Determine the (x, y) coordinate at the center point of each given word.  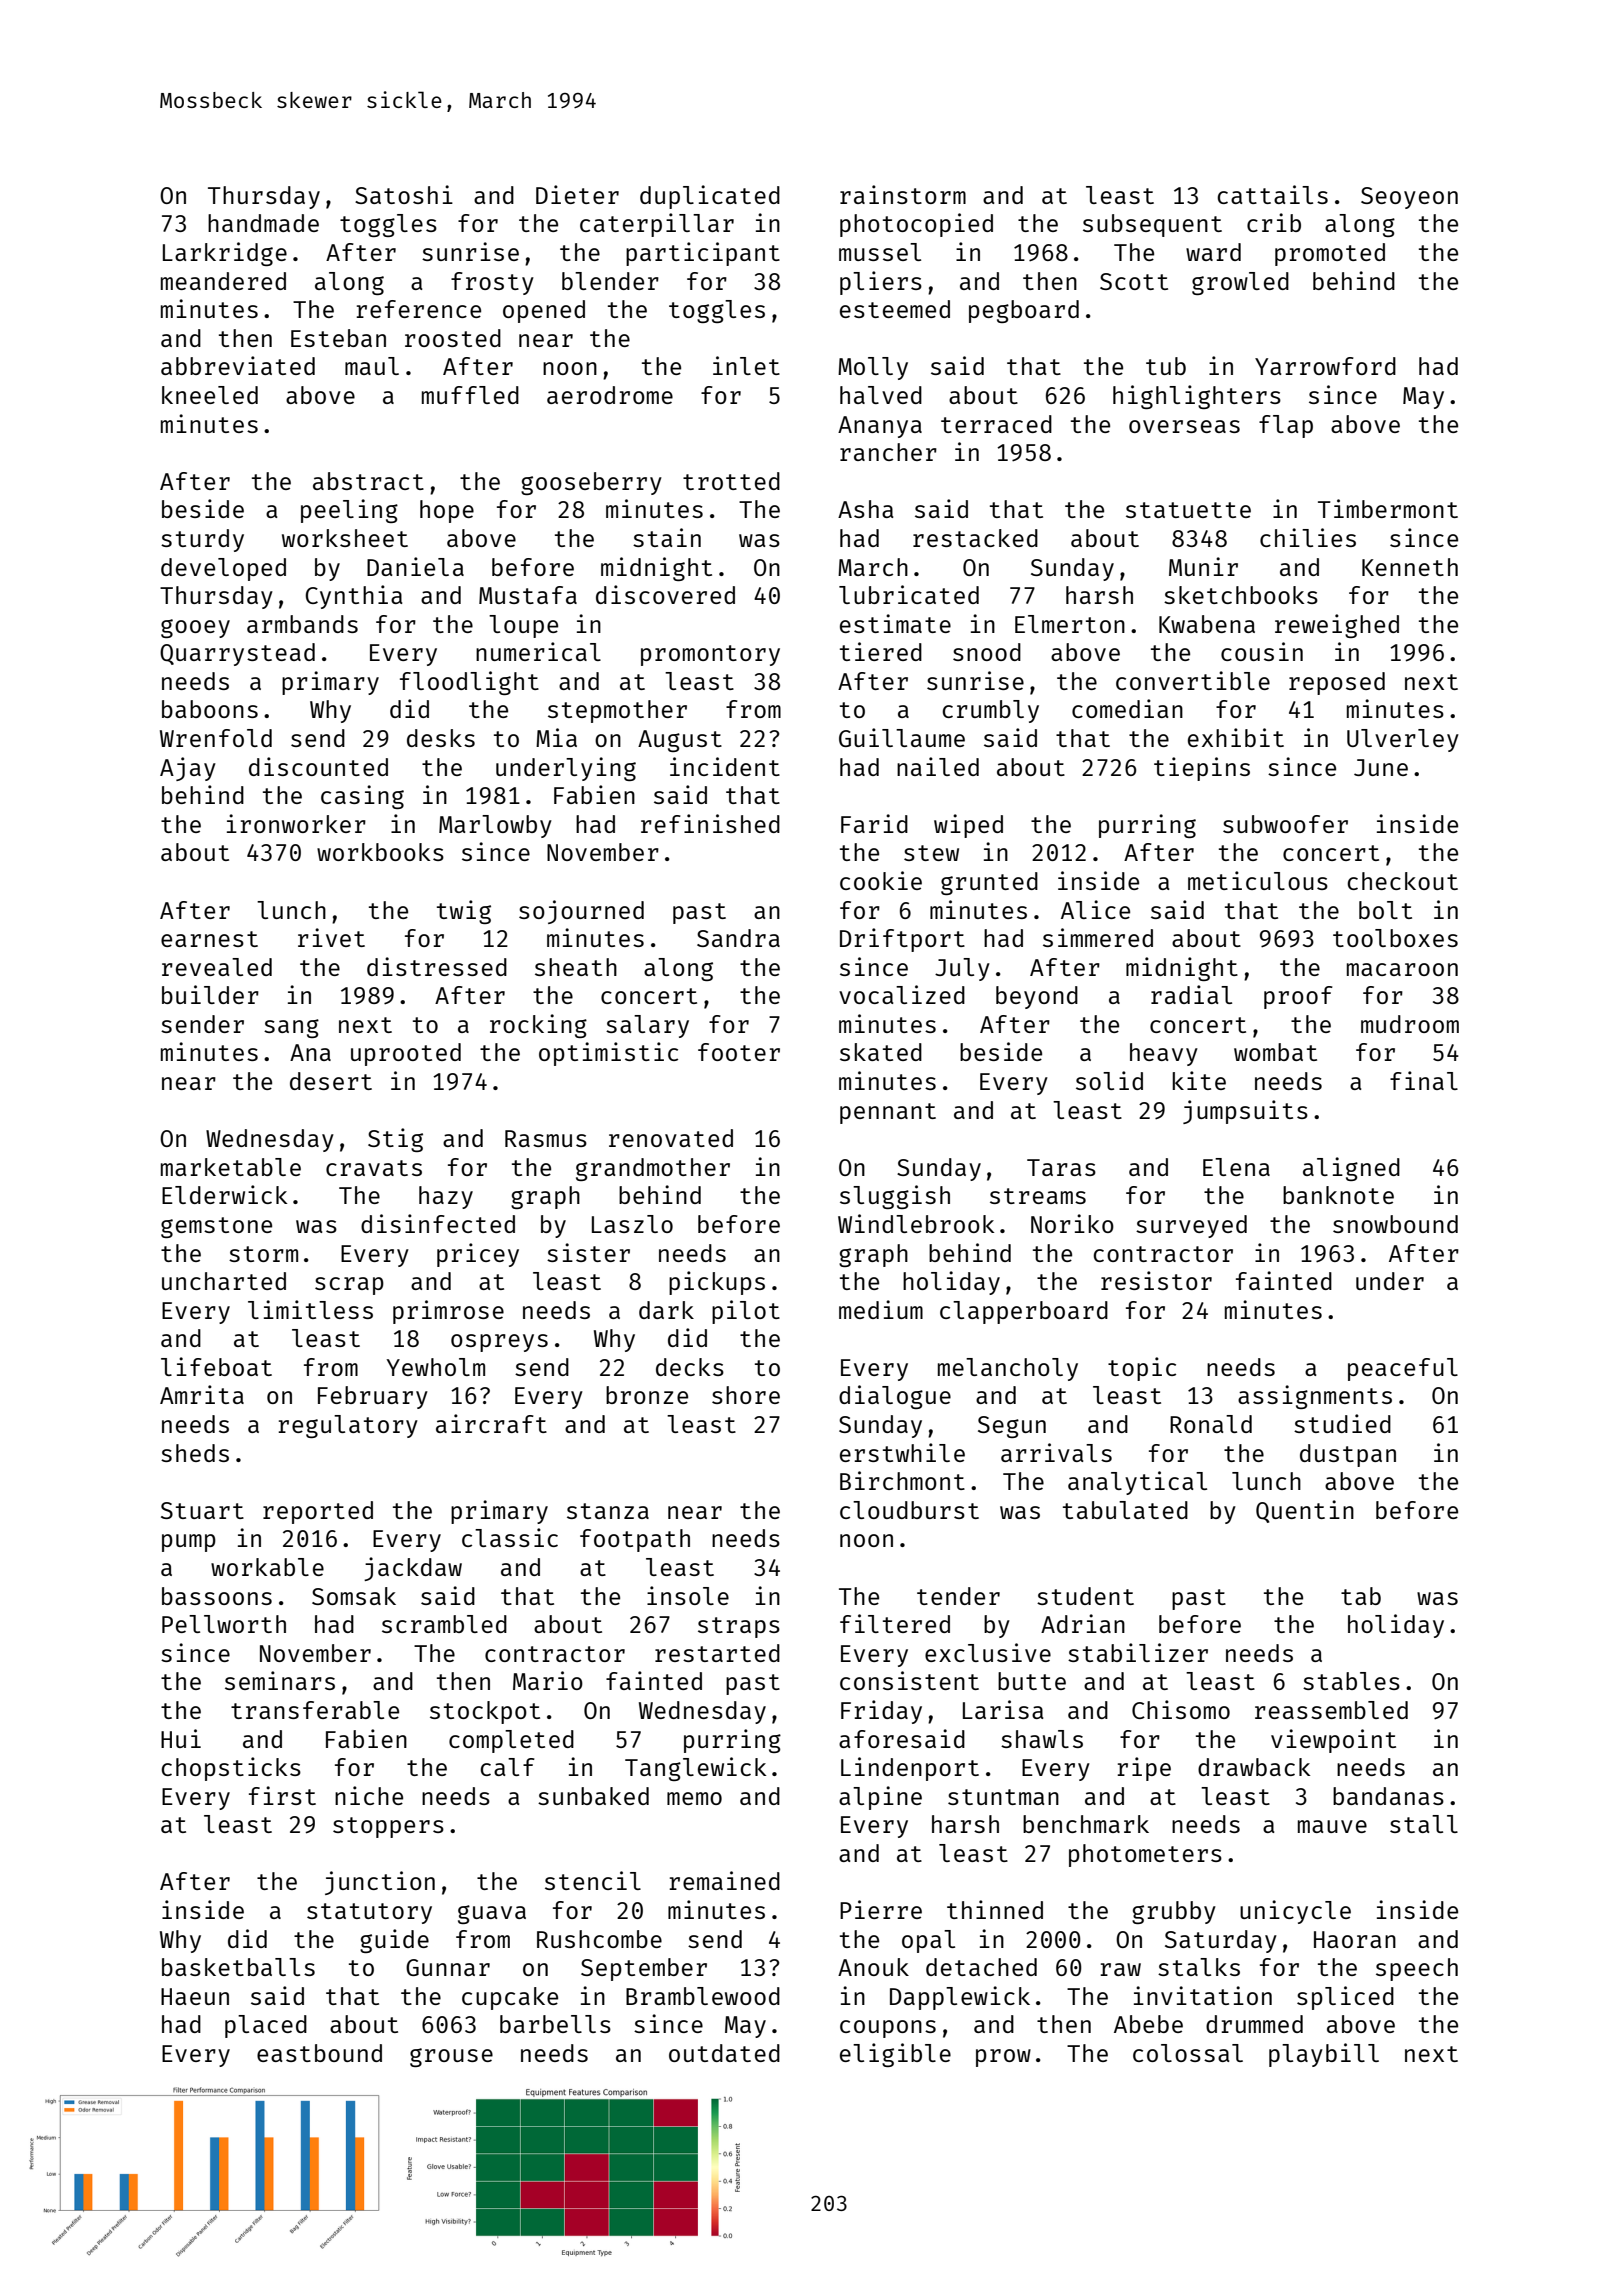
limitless (310, 1309)
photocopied (916, 225)
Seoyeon (1409, 198)
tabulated (1125, 1510)
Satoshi (404, 194)
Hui (181, 1738)
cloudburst (909, 1510)
